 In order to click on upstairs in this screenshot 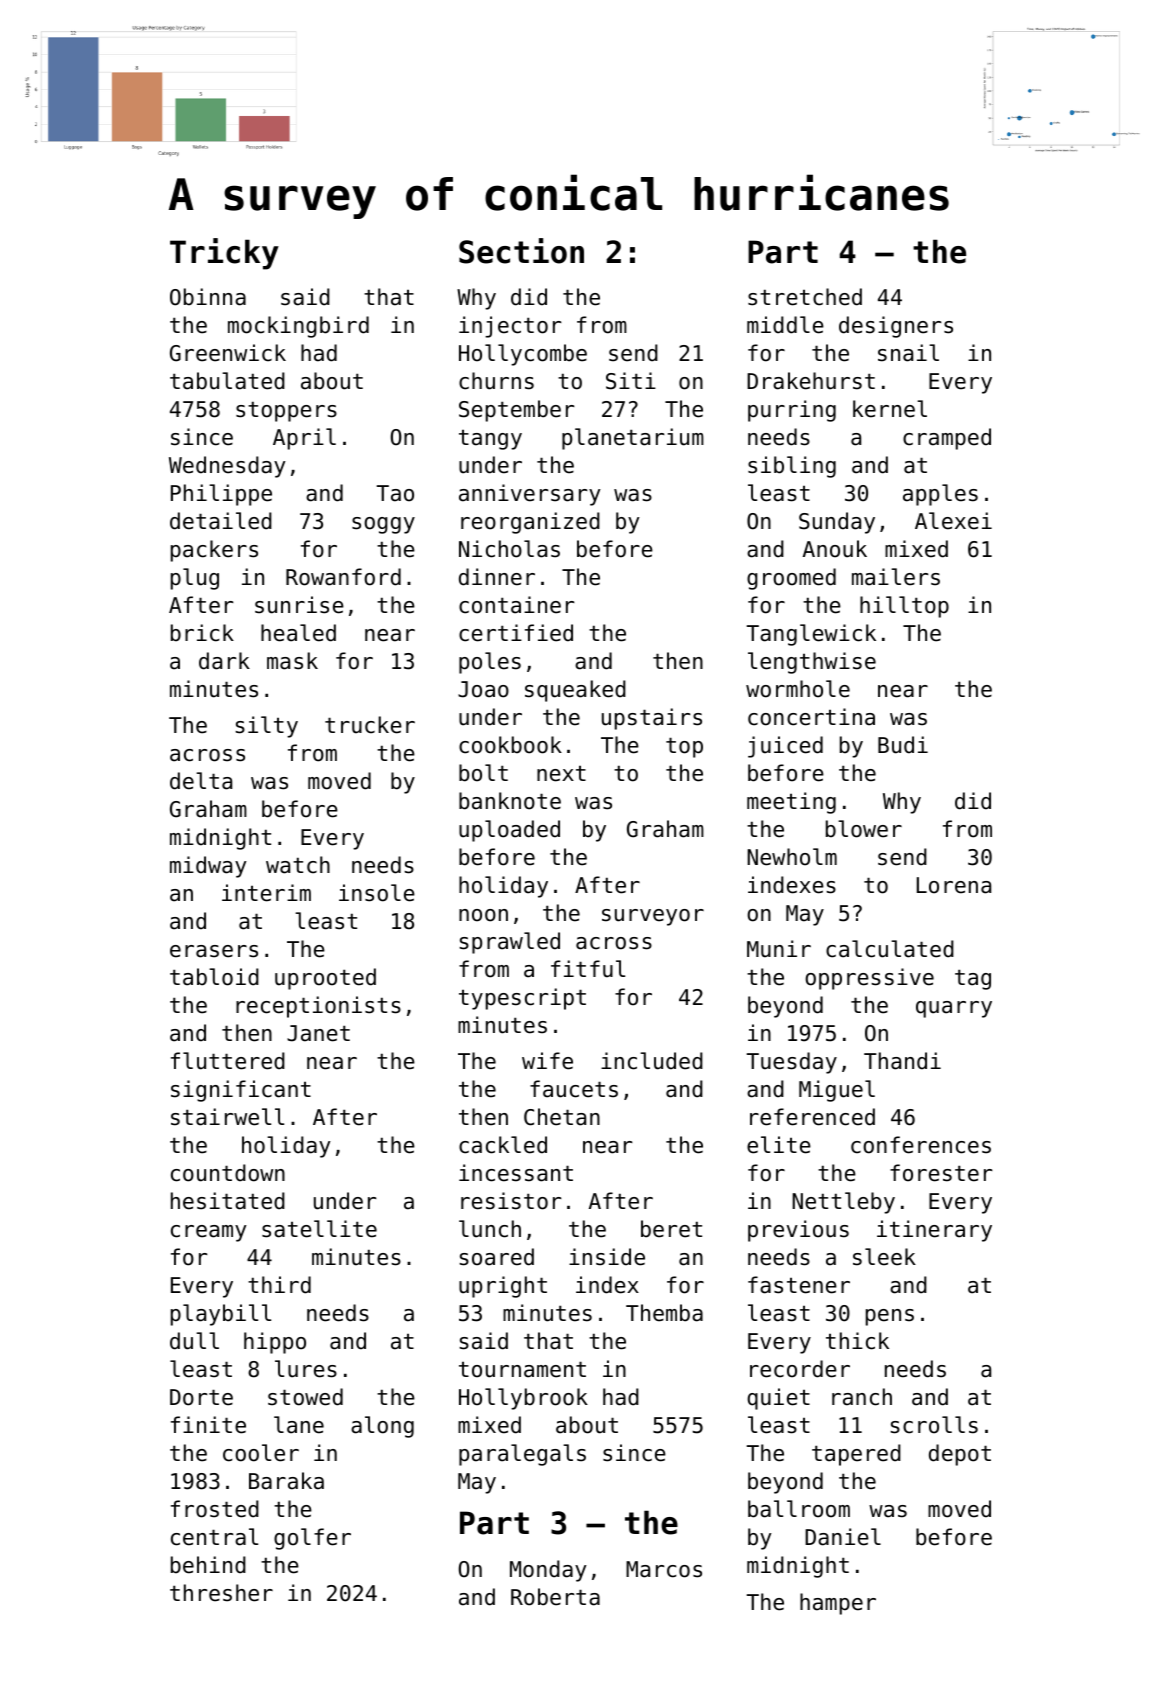, I will do `click(652, 719)`.
